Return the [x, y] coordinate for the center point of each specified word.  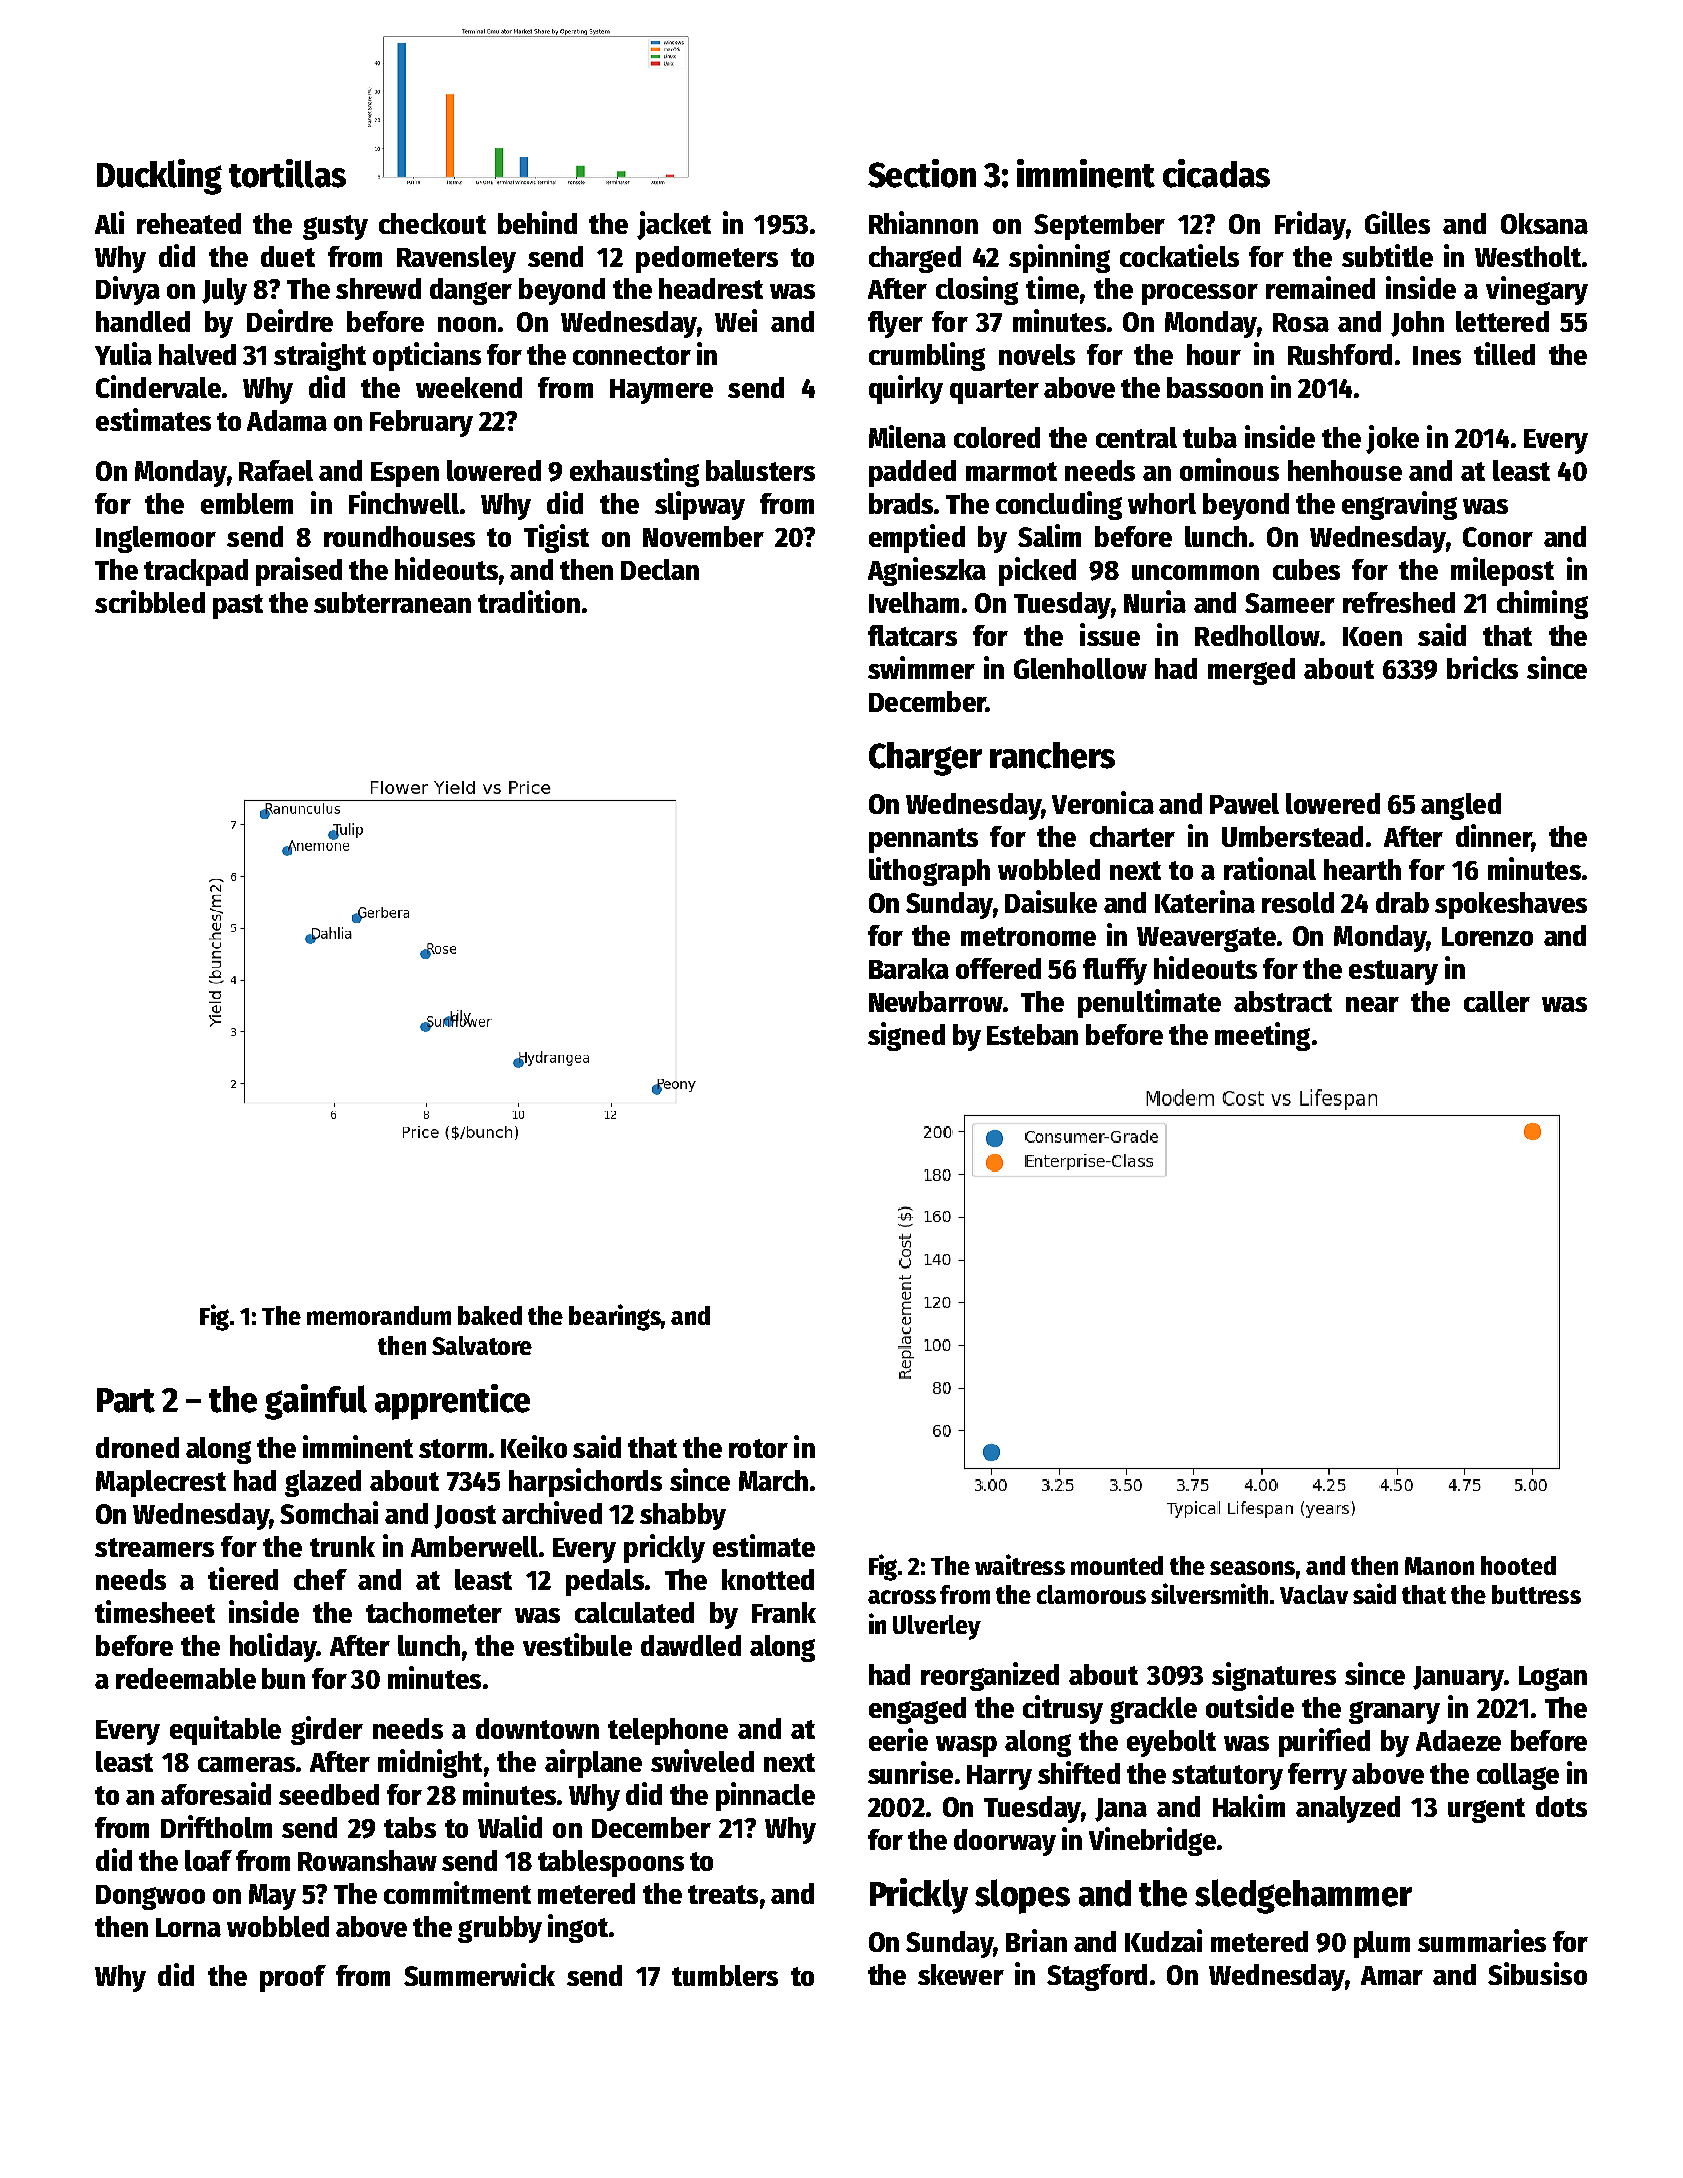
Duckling [159, 177]
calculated [634, 1612]
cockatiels [1179, 255]
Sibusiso [1537, 1973]
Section [922, 173]
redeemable [186, 1678]
